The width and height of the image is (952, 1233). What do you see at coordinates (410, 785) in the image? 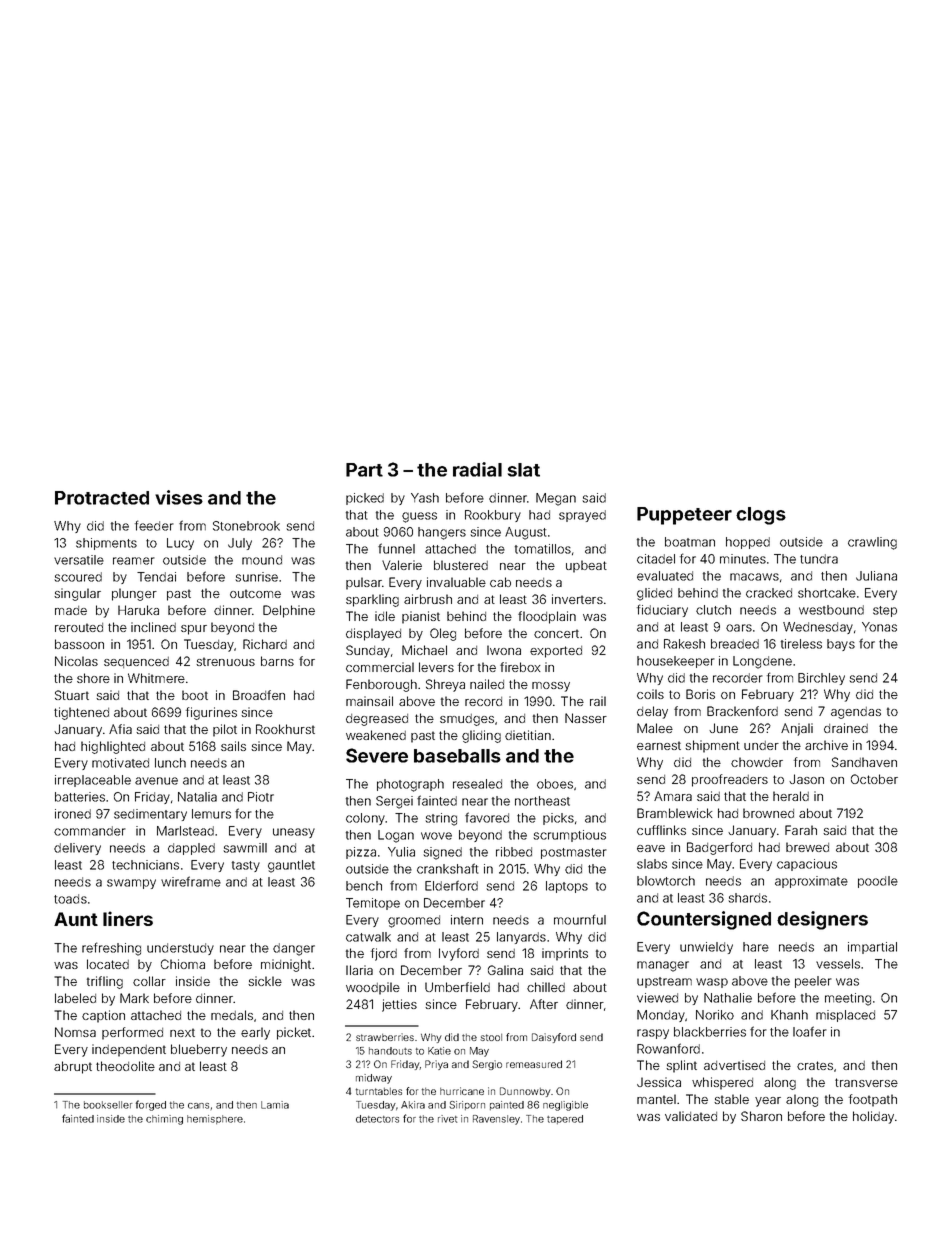
I see `photograph` at bounding box center [410, 785].
